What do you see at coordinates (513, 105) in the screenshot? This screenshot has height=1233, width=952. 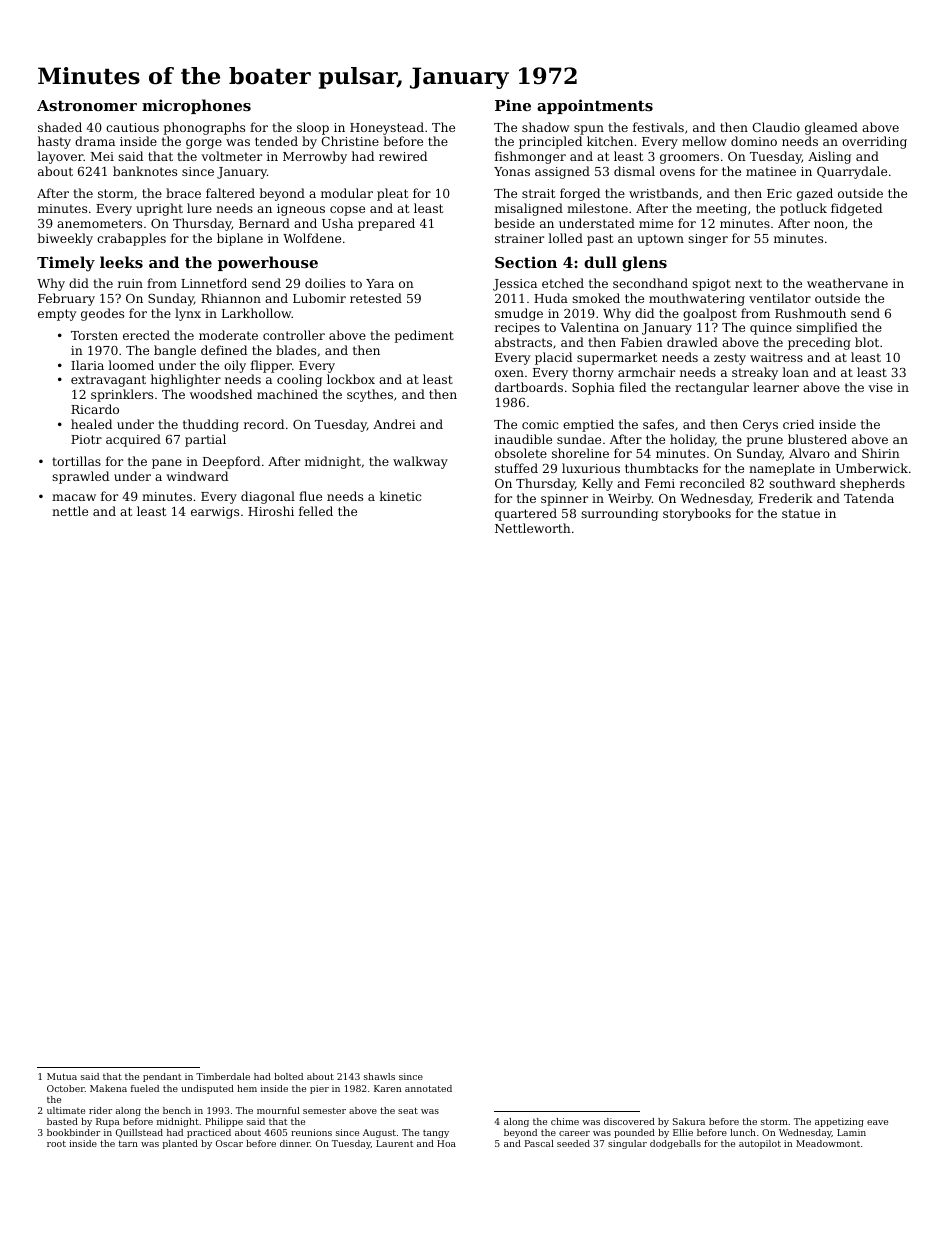 I see `Pine` at bounding box center [513, 105].
